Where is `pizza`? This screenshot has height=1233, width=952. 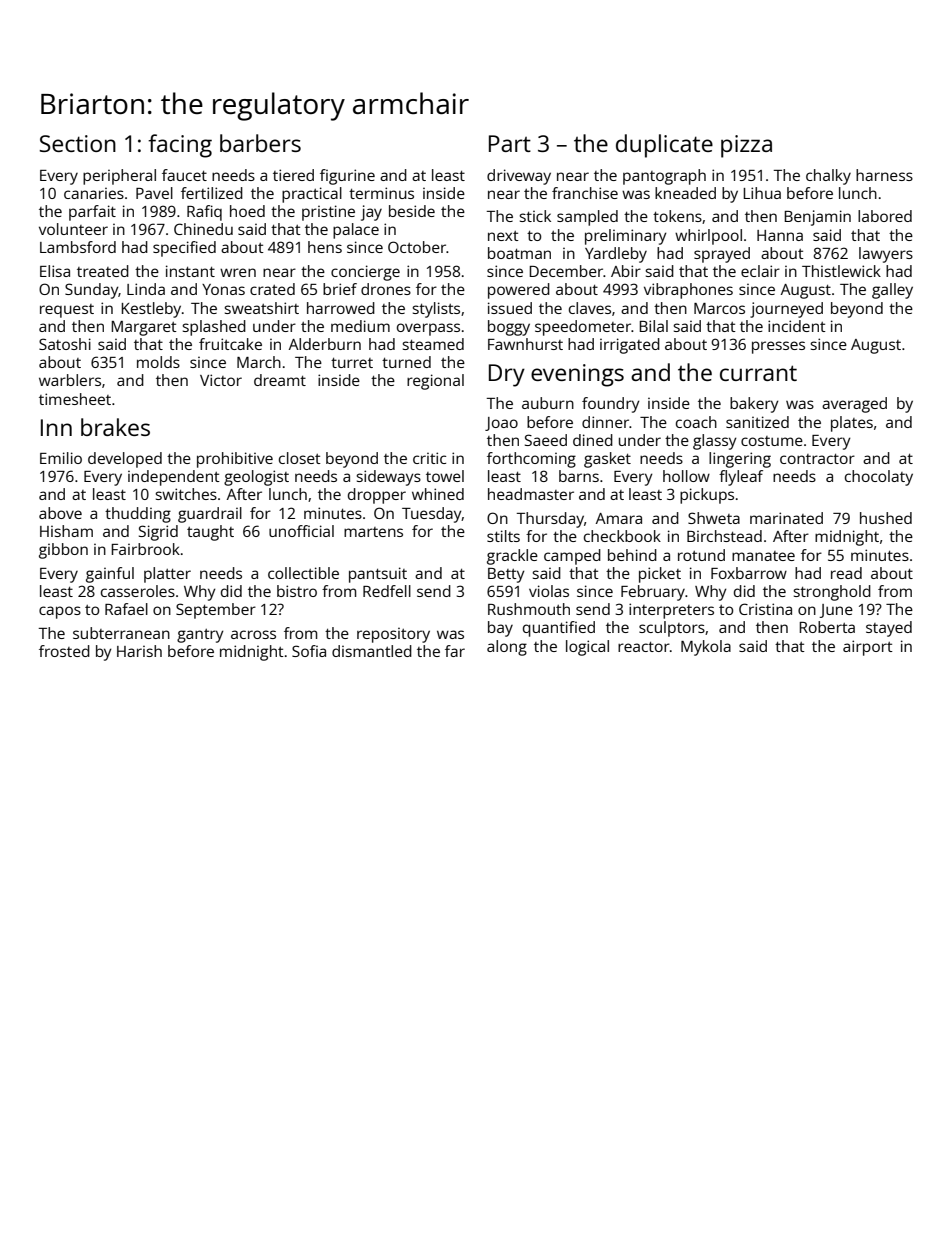 pizza is located at coordinates (746, 146).
